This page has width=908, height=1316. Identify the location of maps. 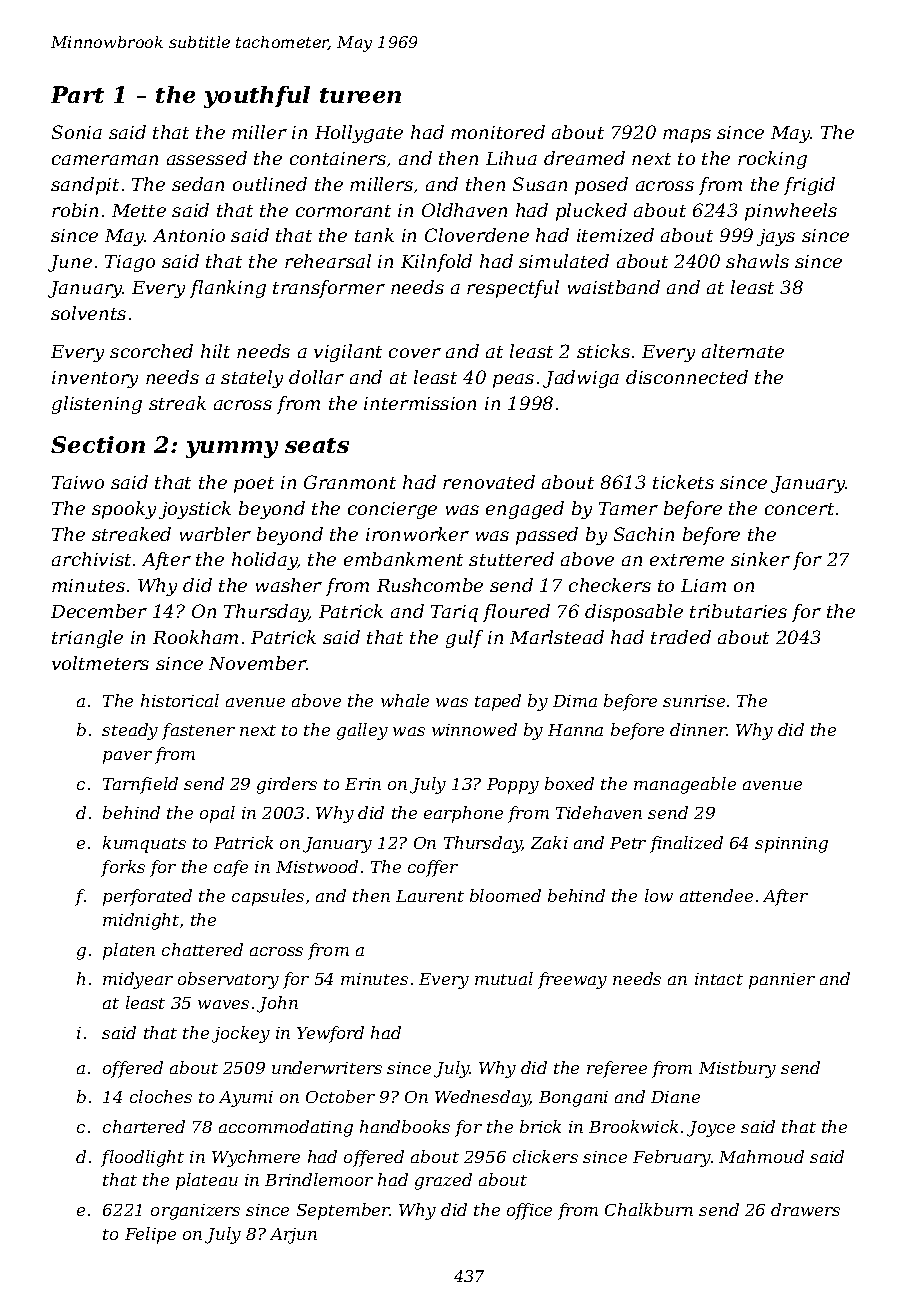
(687, 136).
